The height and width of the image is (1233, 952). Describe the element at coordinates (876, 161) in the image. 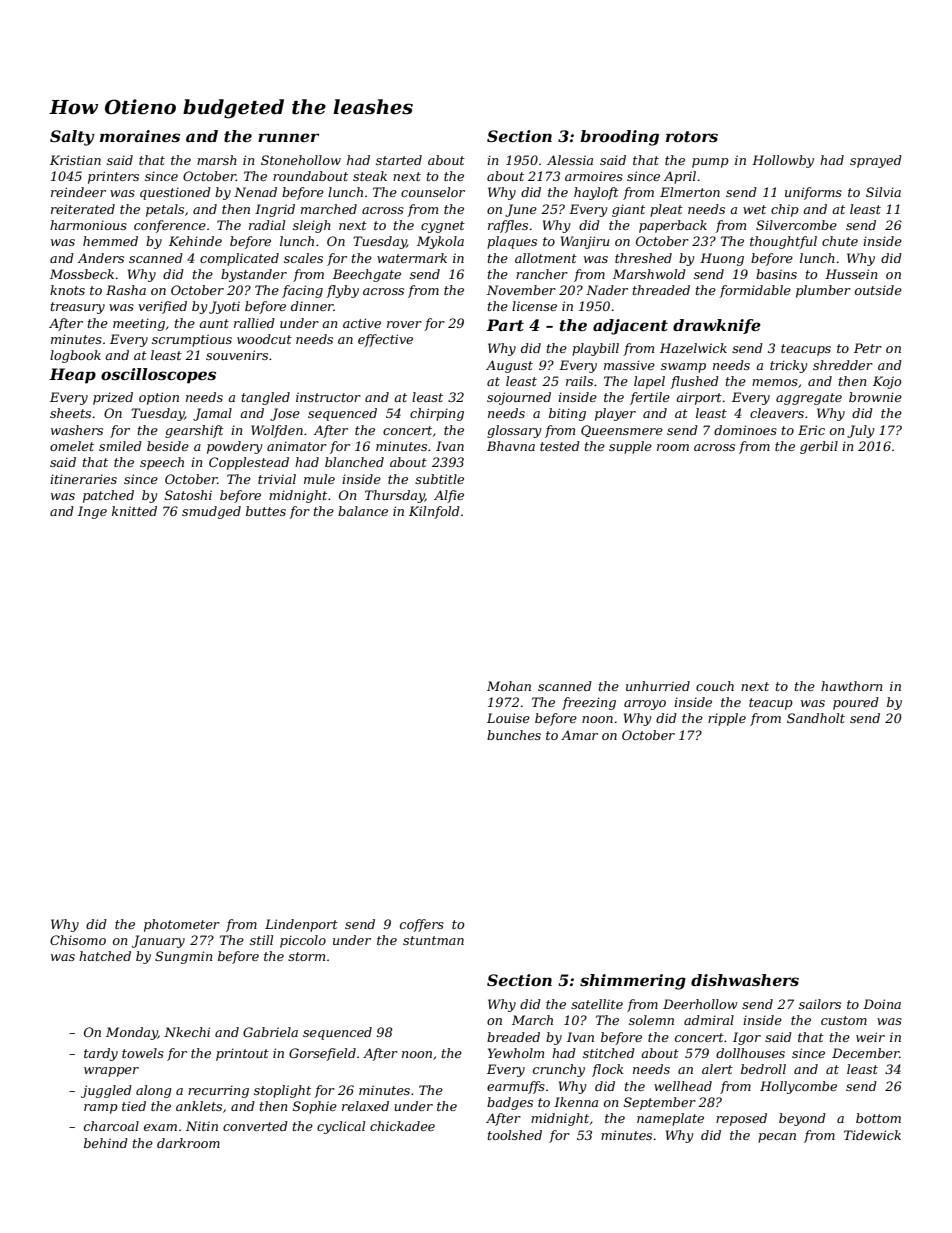

I see `sprayed` at that location.
